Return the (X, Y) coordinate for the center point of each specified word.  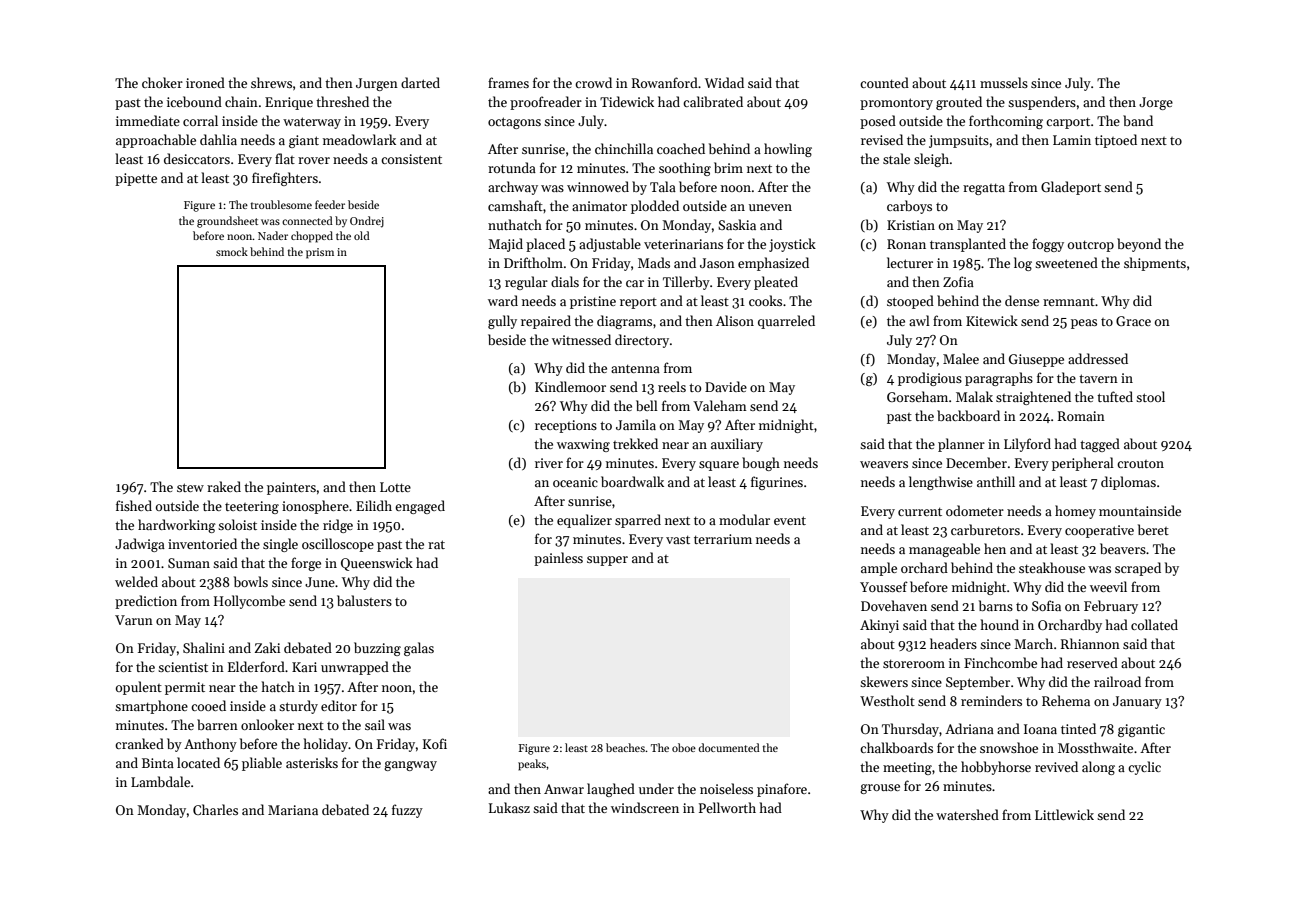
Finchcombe (1000, 662)
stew (190, 487)
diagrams (624, 322)
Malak (974, 396)
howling (788, 150)
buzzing (377, 649)
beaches (625, 747)
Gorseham (917, 396)
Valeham (720, 405)
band (1138, 120)
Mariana (293, 810)
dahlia (218, 139)
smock (232, 251)
